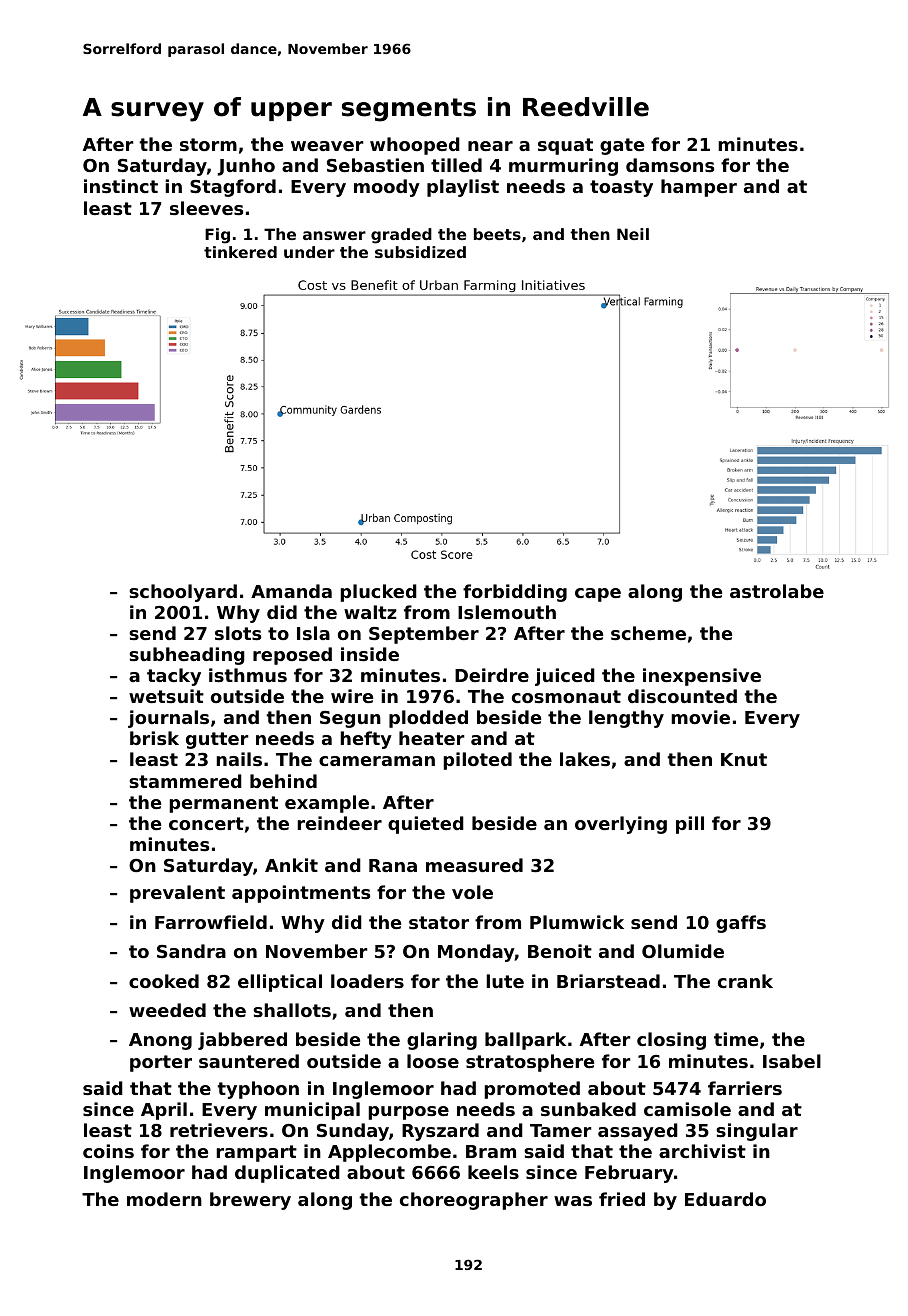 The width and height of the page is (908, 1316). I want to click on Eduardo, so click(725, 1199).
